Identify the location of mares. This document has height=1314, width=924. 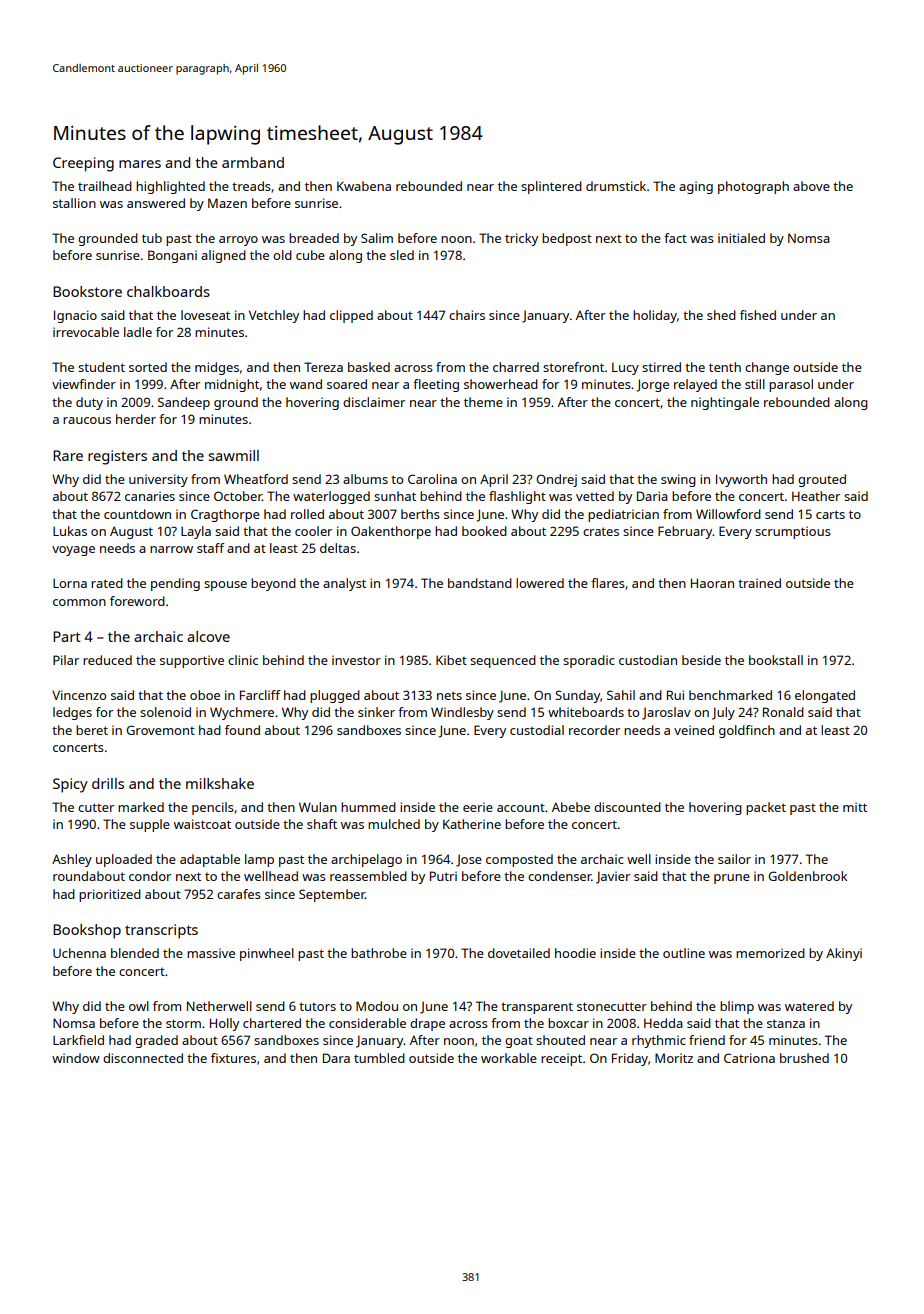
(140, 164).
